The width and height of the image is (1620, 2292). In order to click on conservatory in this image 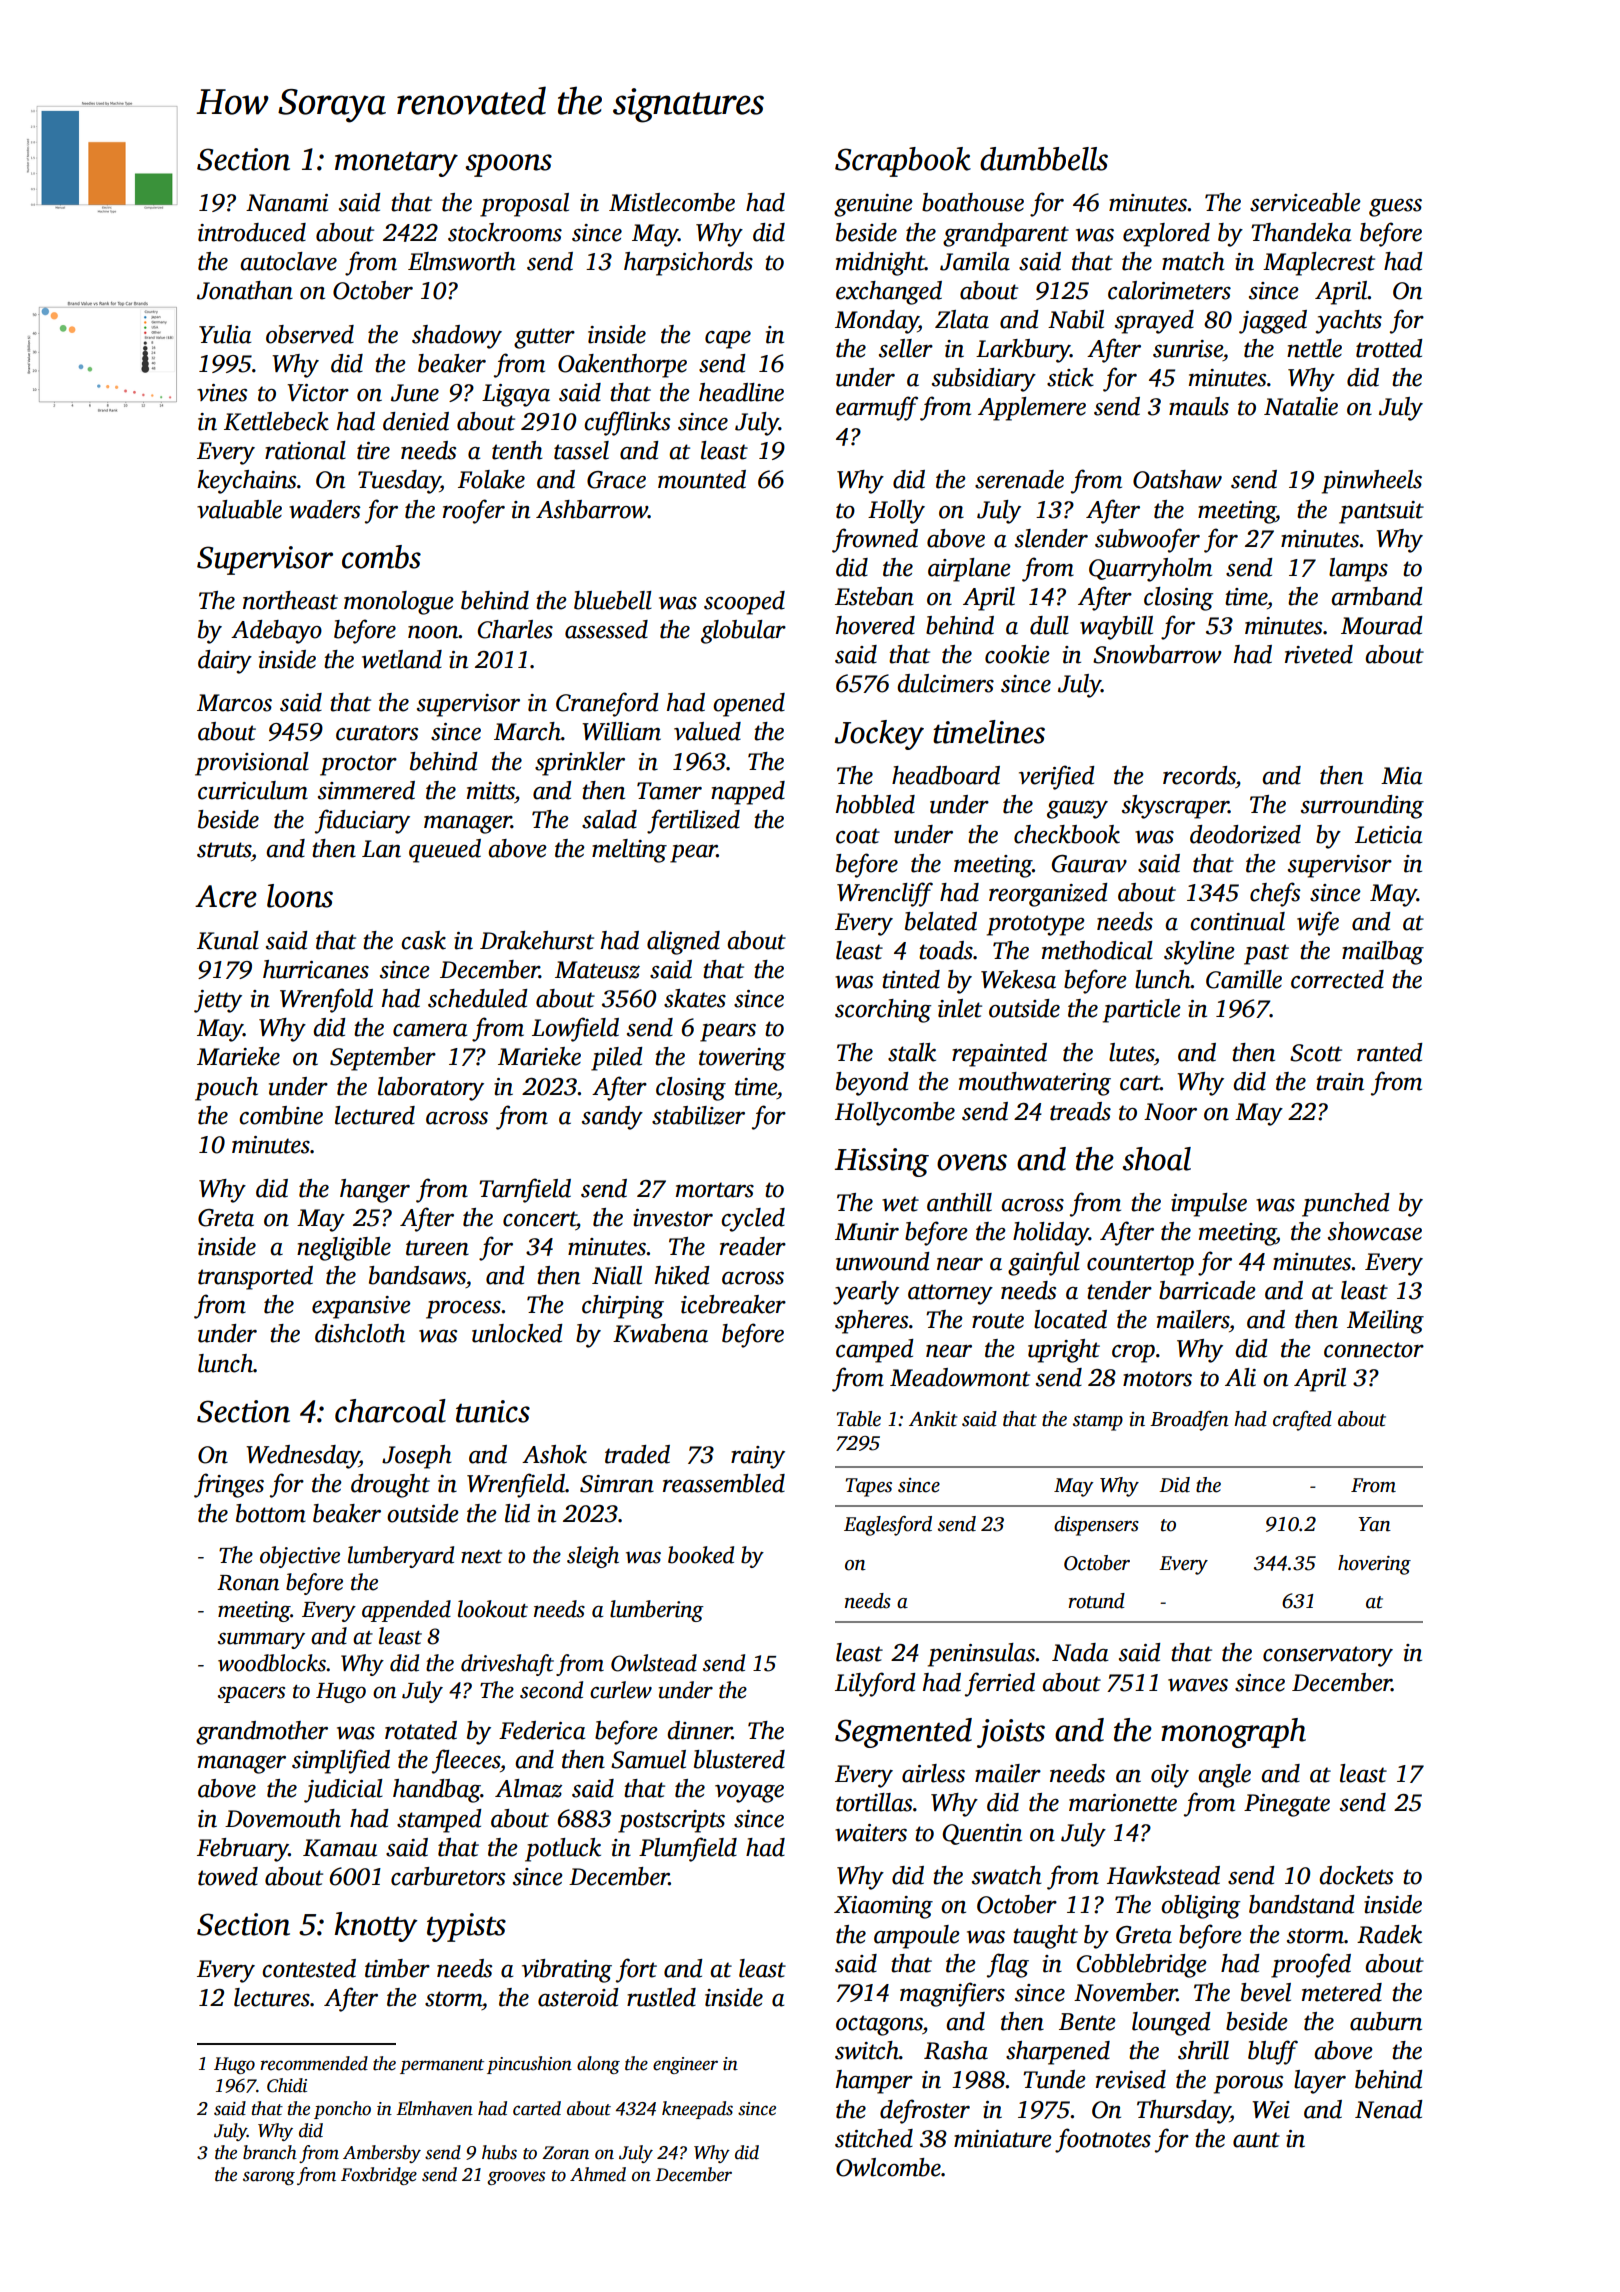, I will do `click(1328, 1656)`.
